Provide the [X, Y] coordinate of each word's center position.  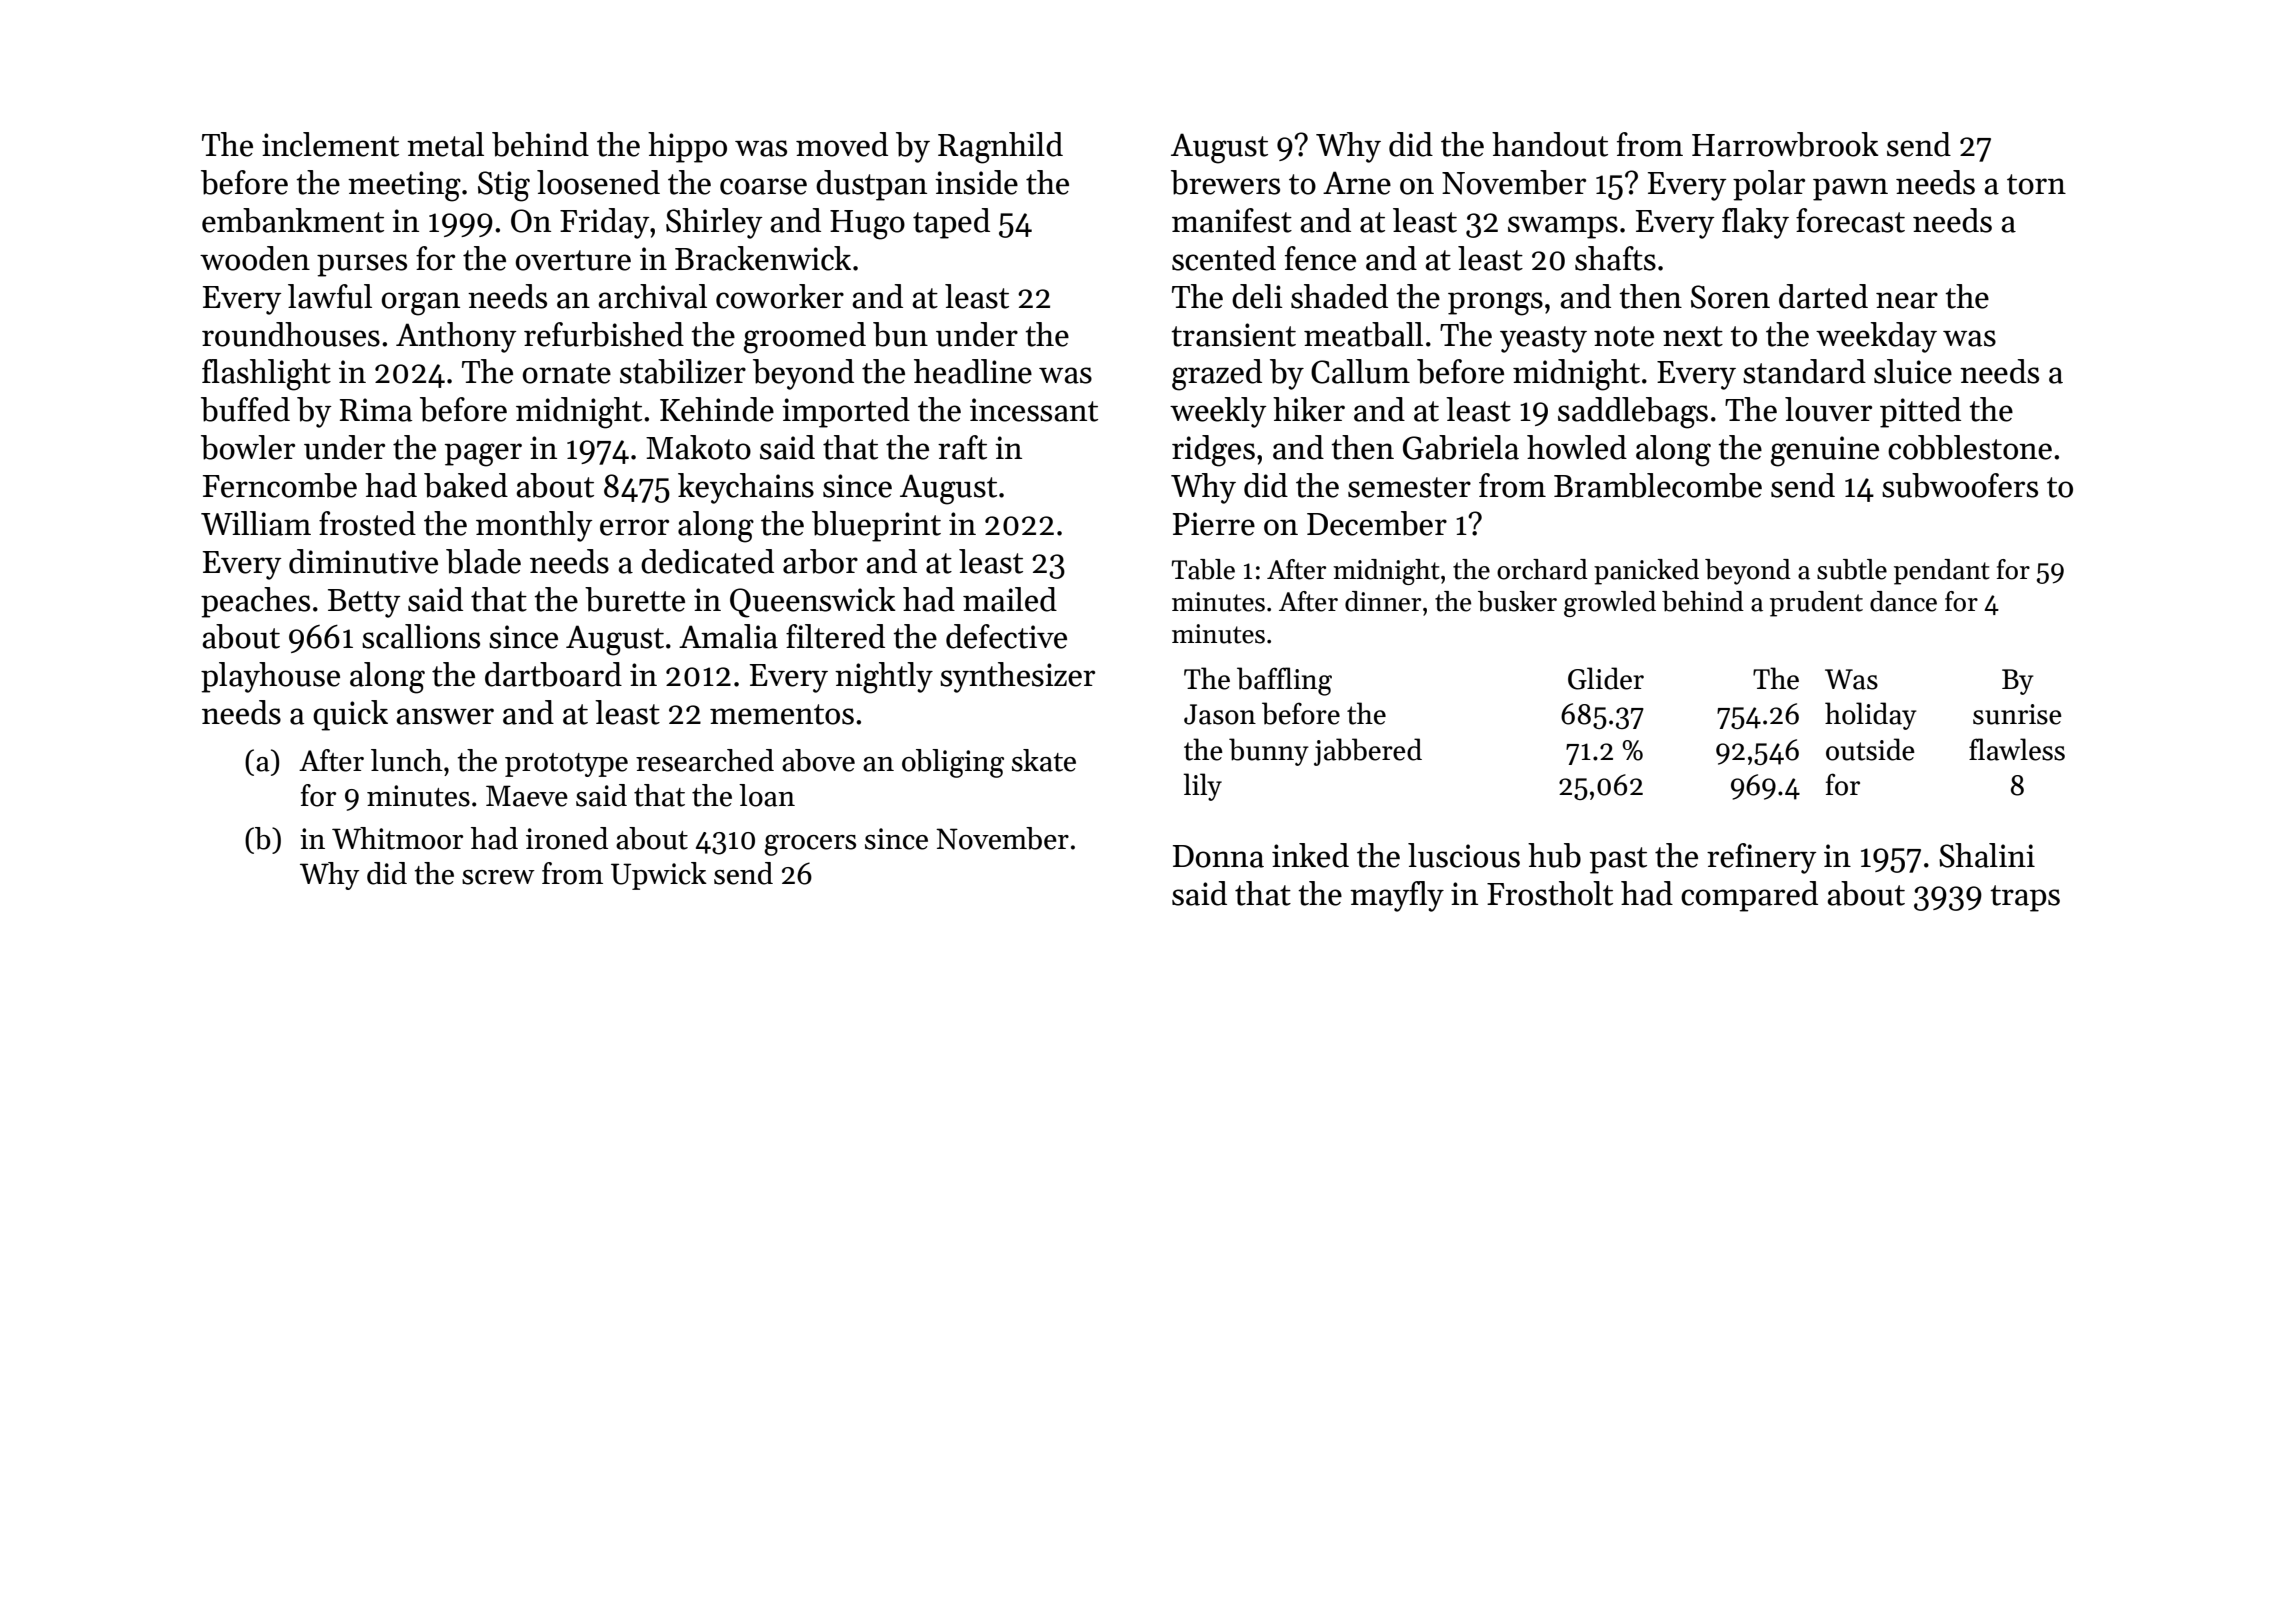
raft [962, 447]
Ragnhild [1000, 148]
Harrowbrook [1785, 144]
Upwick [659, 876]
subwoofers [1960, 485]
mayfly [1397, 896]
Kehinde [717, 409]
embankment [293, 220]
